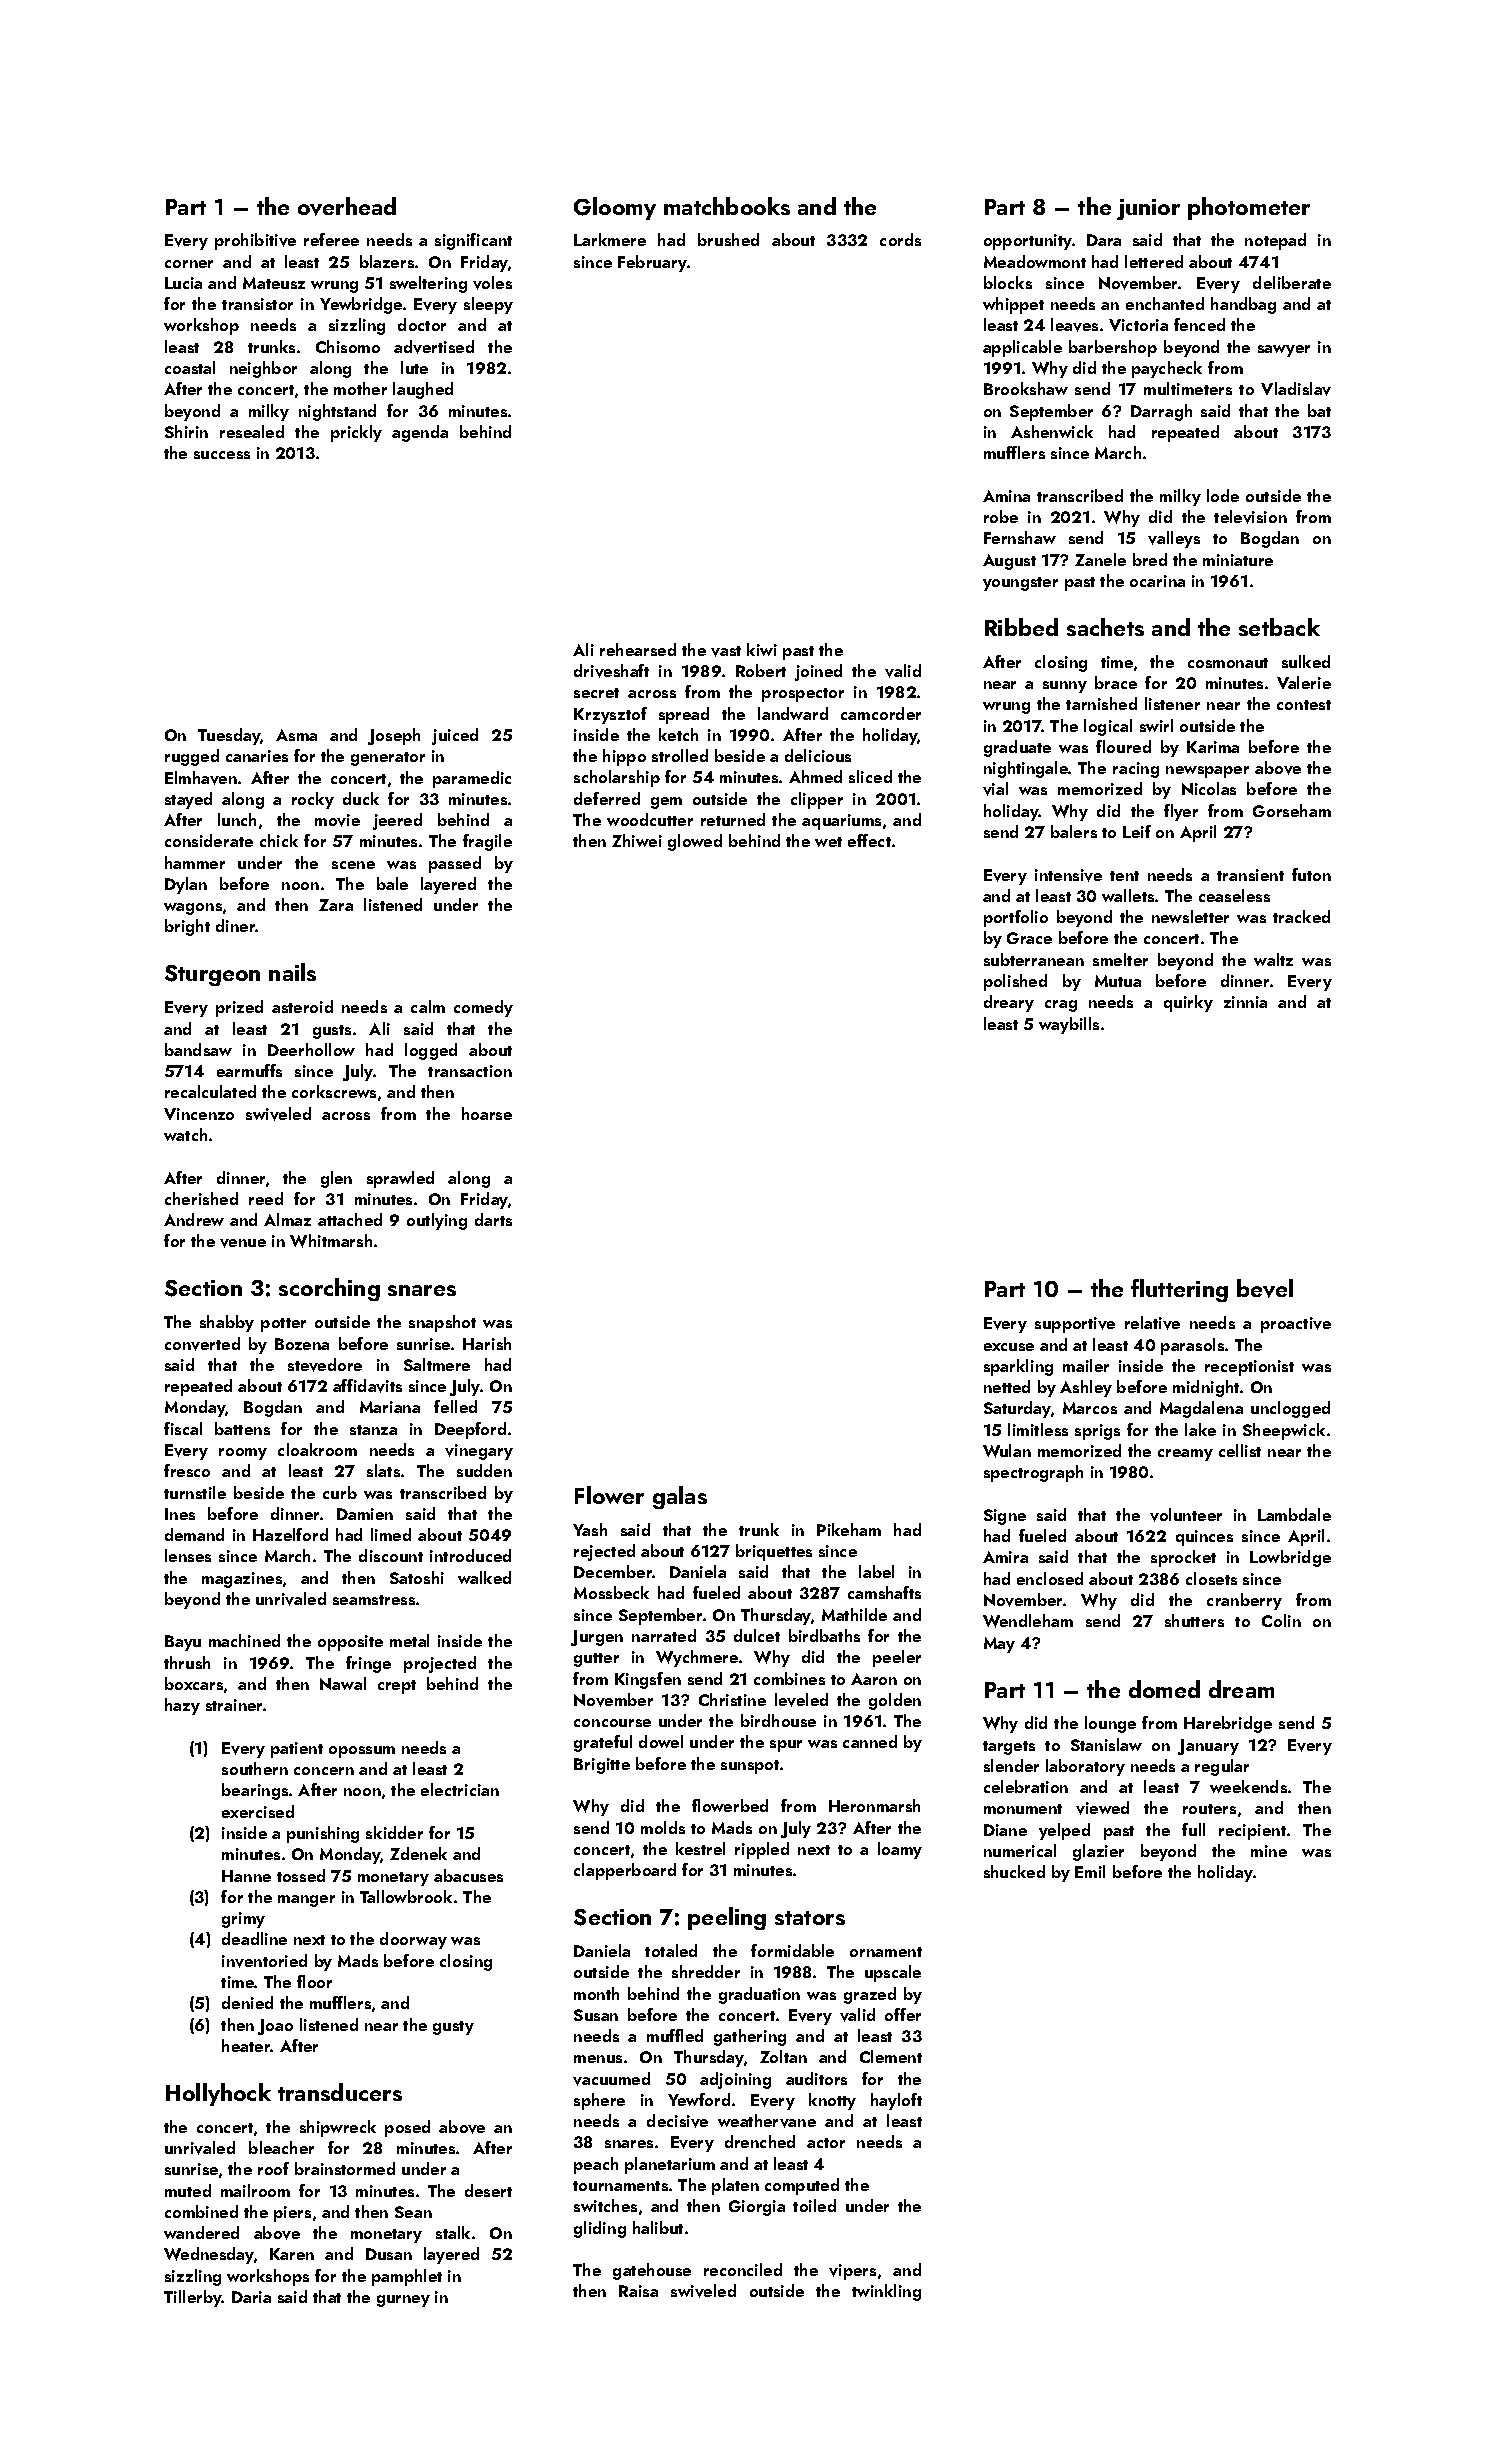 The width and height of the screenshot is (1496, 2464). I want to click on canaries, so click(257, 756).
